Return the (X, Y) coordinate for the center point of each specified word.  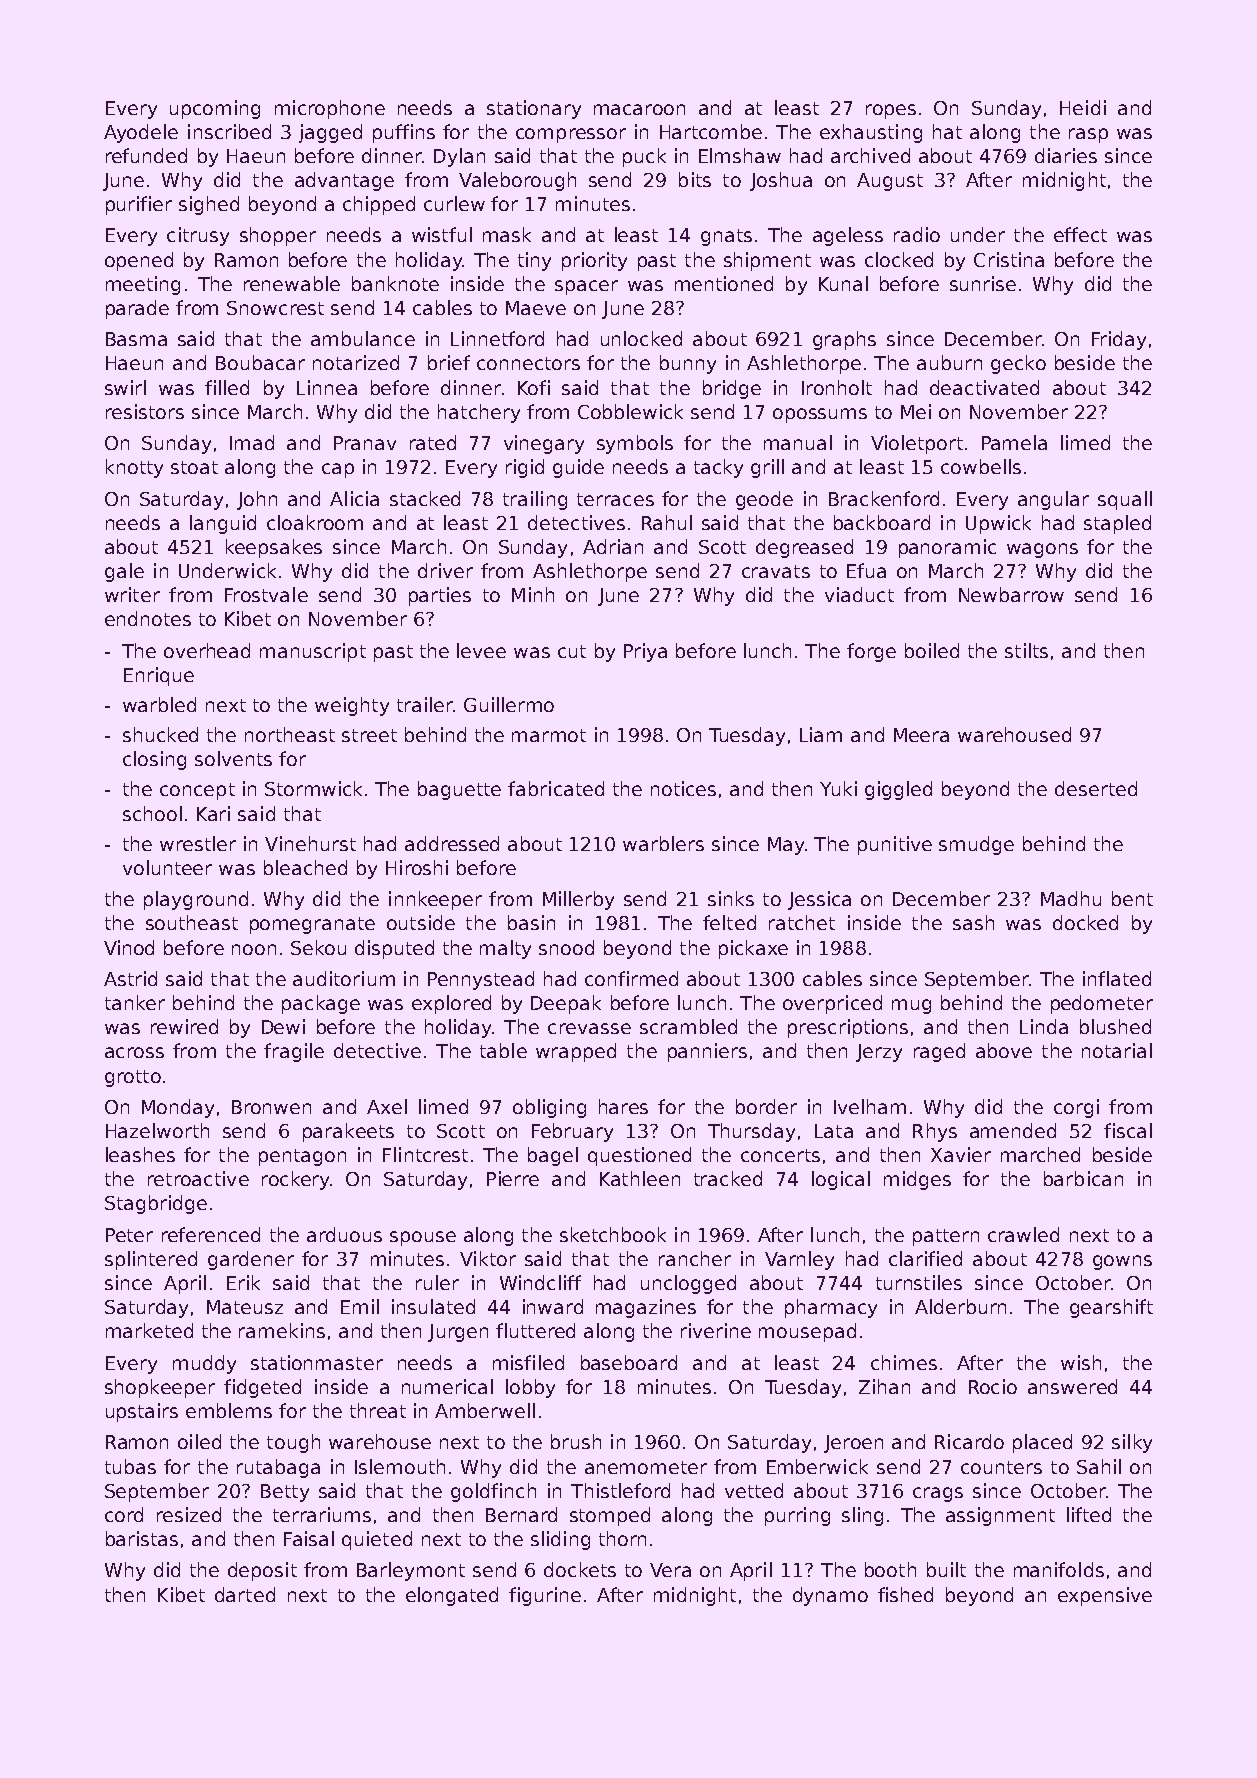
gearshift (1111, 1308)
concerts (780, 1155)
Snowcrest (275, 308)
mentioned (724, 283)
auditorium (344, 978)
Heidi (1083, 107)
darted (245, 1594)
